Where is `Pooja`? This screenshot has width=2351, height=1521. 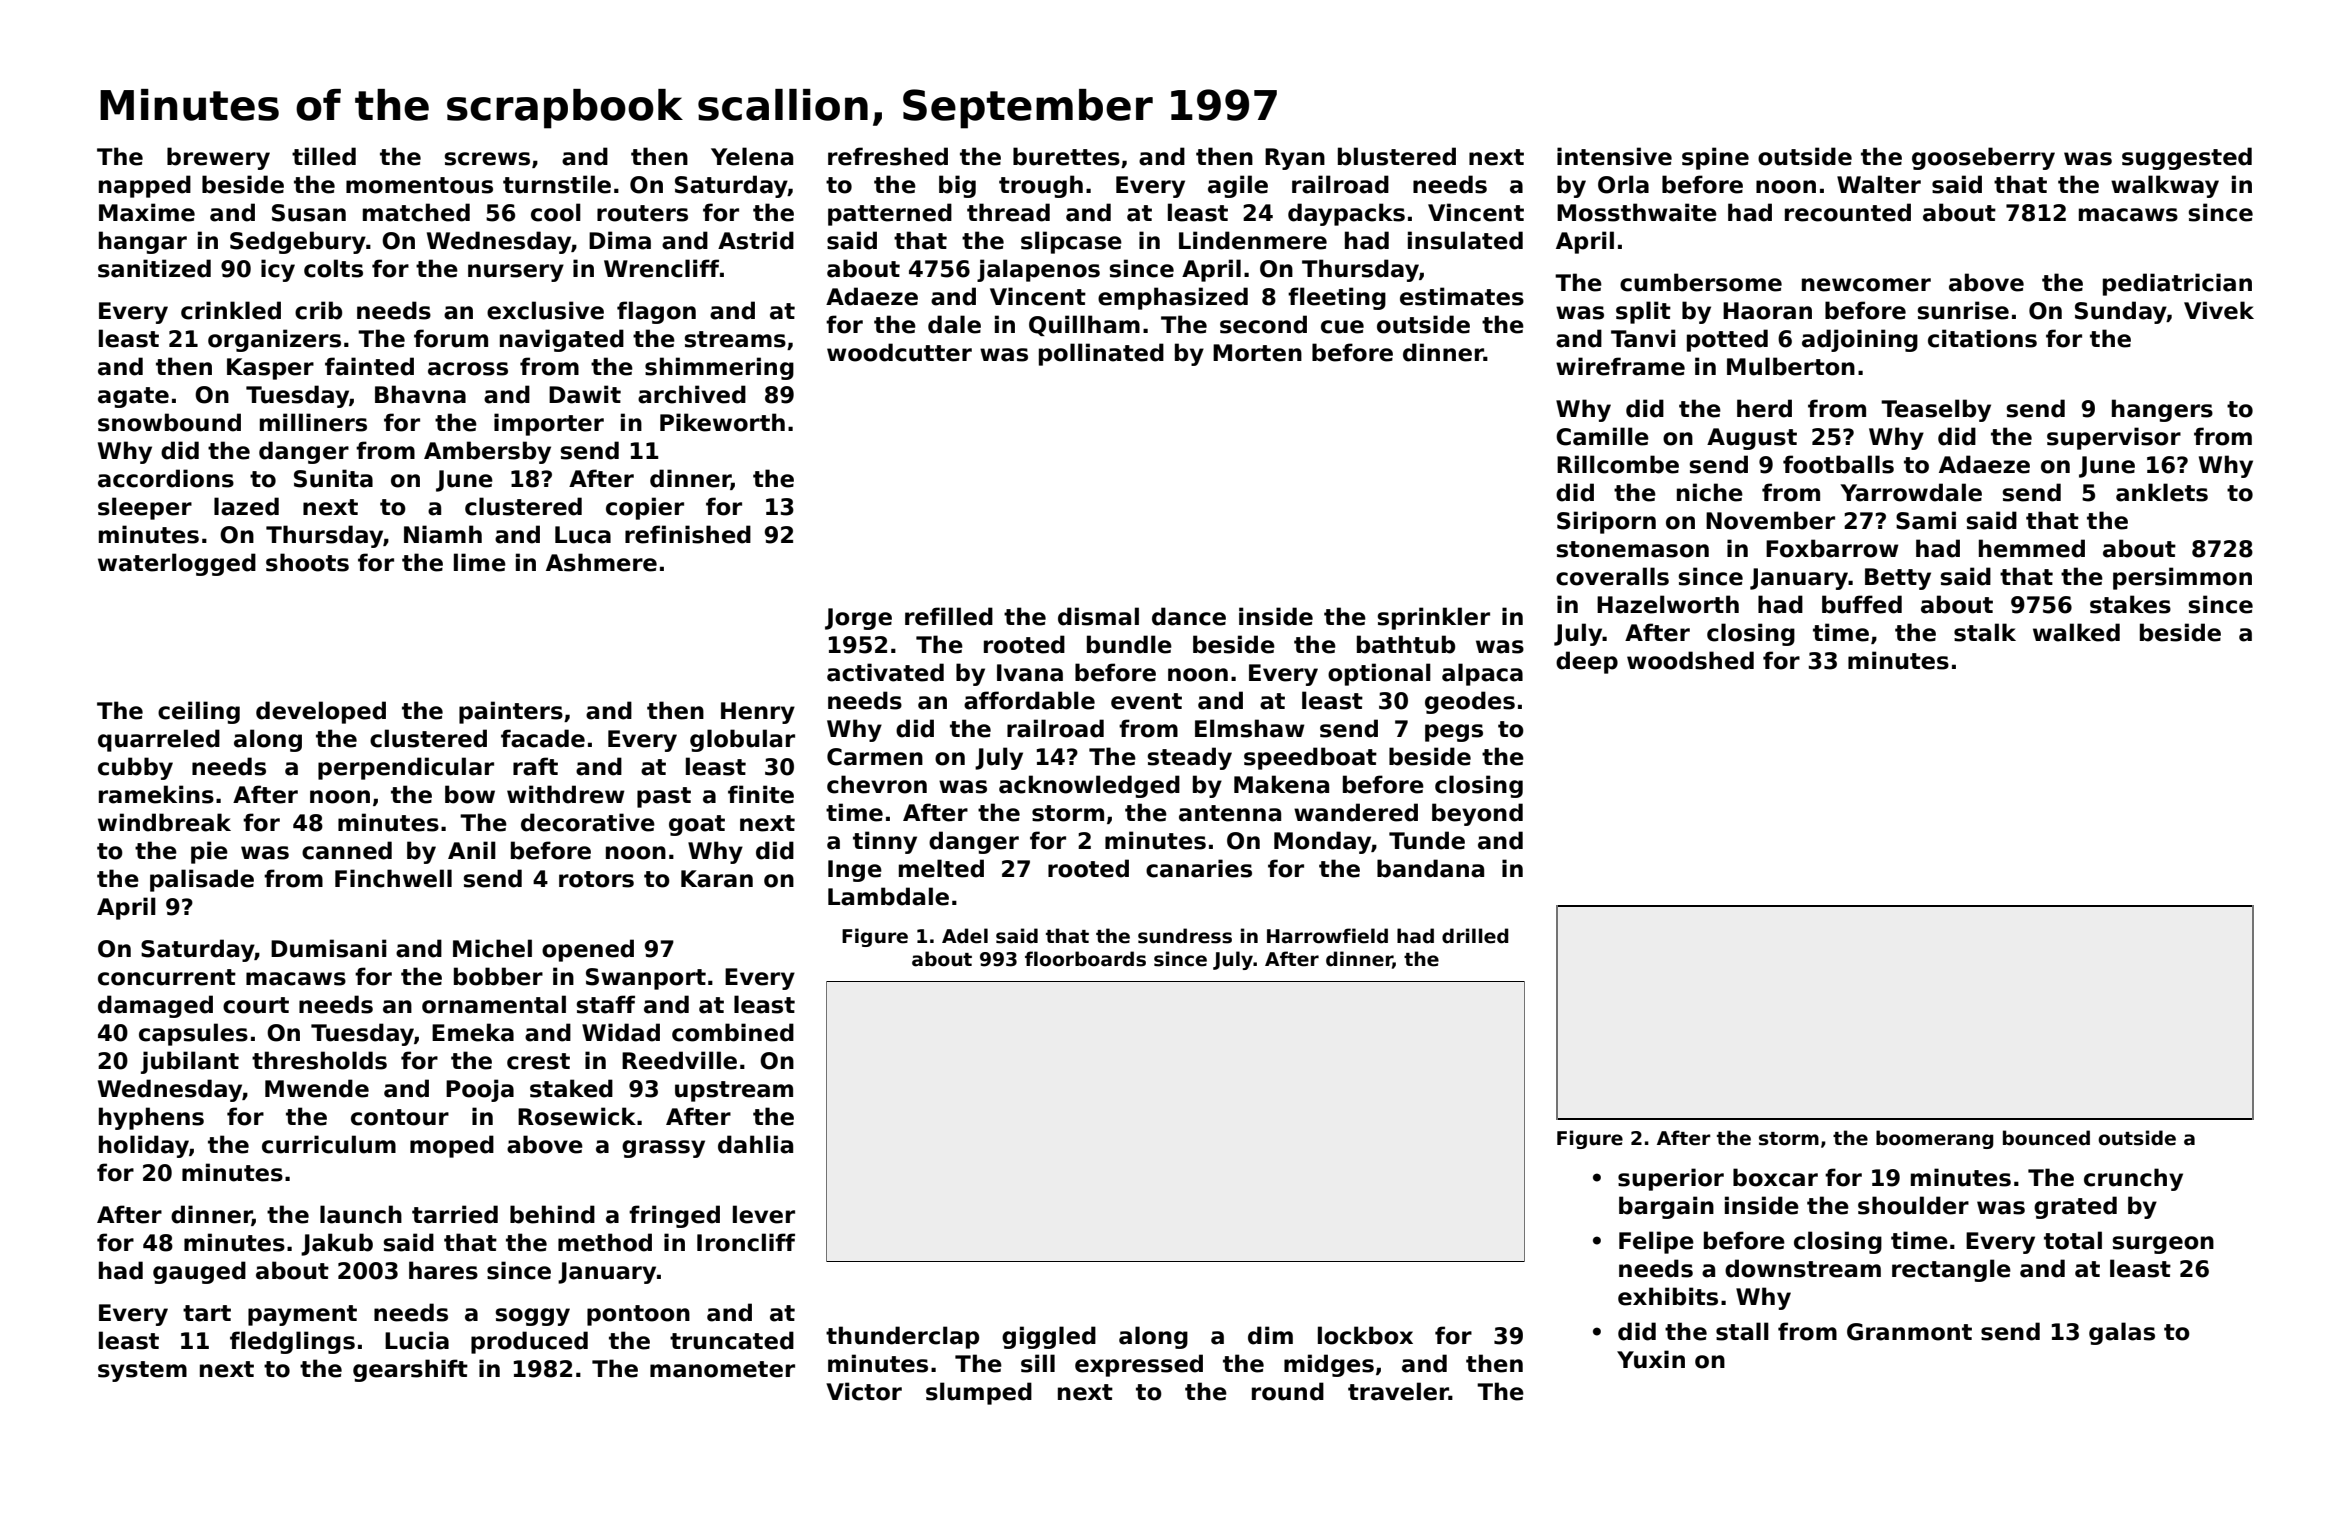 Pooja is located at coordinates (480, 1090).
